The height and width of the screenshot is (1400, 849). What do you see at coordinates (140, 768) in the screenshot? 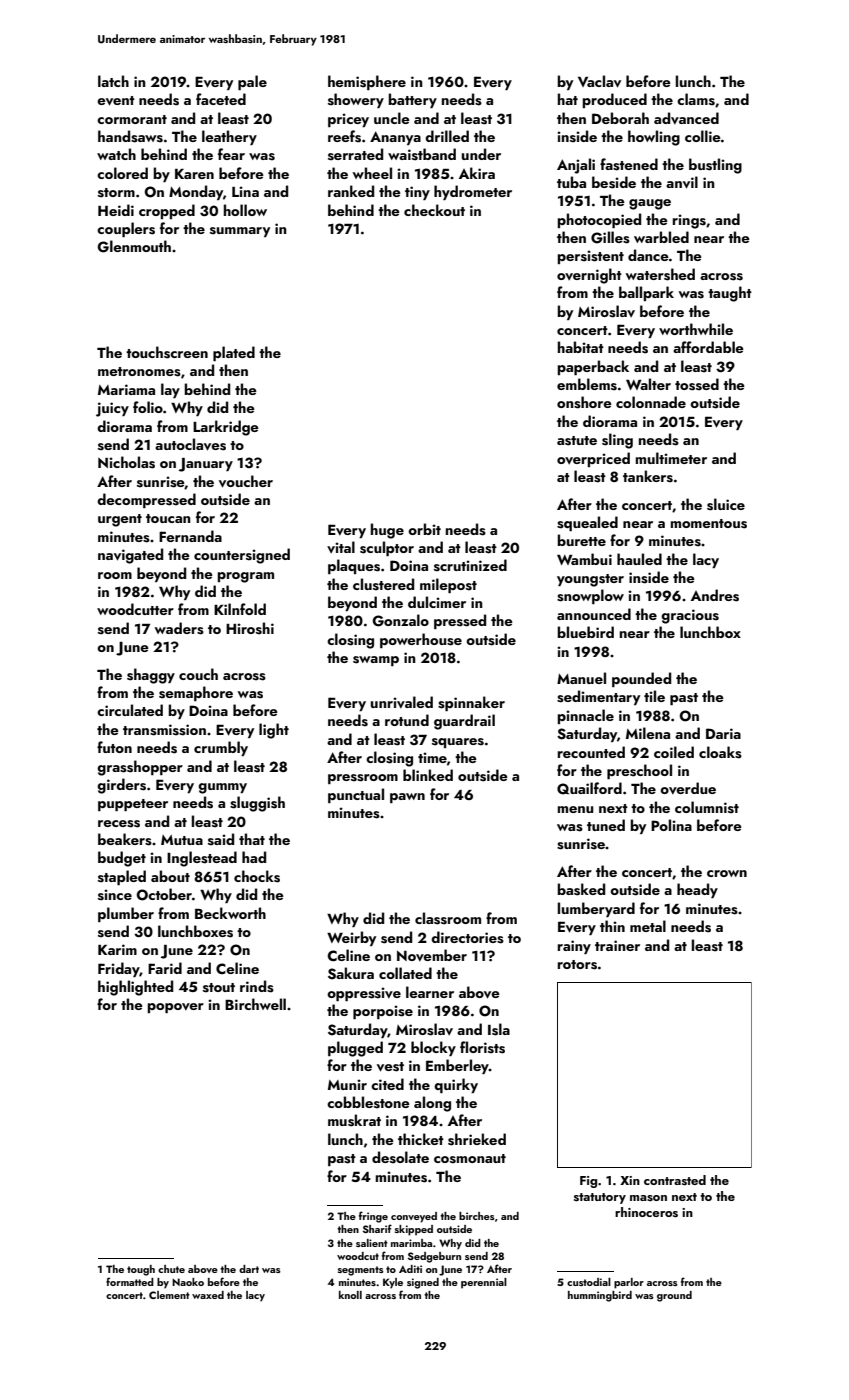
I see `grasshopper` at bounding box center [140, 768].
